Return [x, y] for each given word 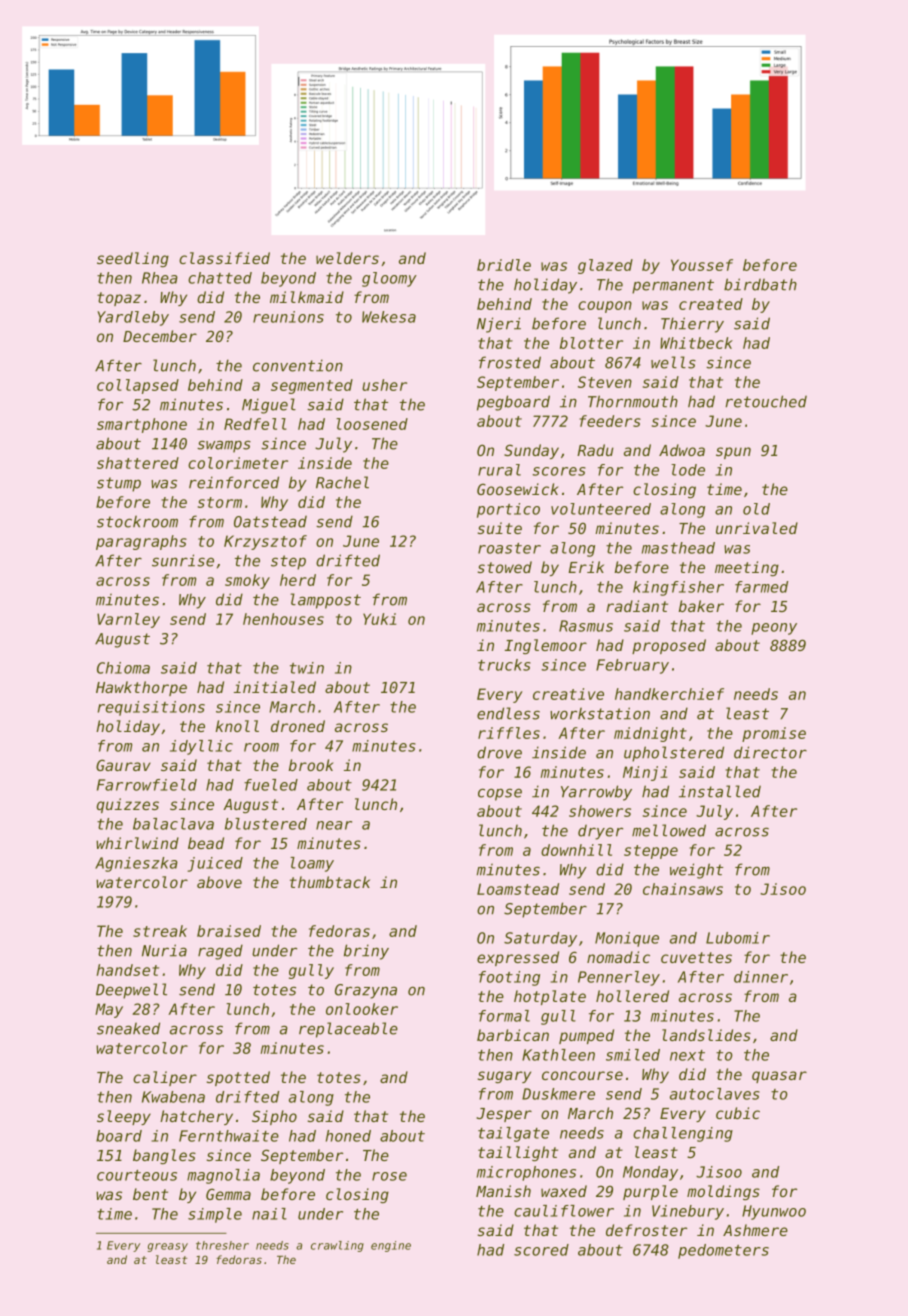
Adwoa [682, 450]
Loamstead [518, 889]
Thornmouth [633, 401]
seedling [133, 259]
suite [500, 528]
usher [384, 385]
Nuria [164, 950]
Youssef [702, 265]
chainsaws [683, 889]
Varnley [128, 620]
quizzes [128, 805]
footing [509, 978]
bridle [504, 265]
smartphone [142, 425]
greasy [168, 1247]
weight [696, 871]
